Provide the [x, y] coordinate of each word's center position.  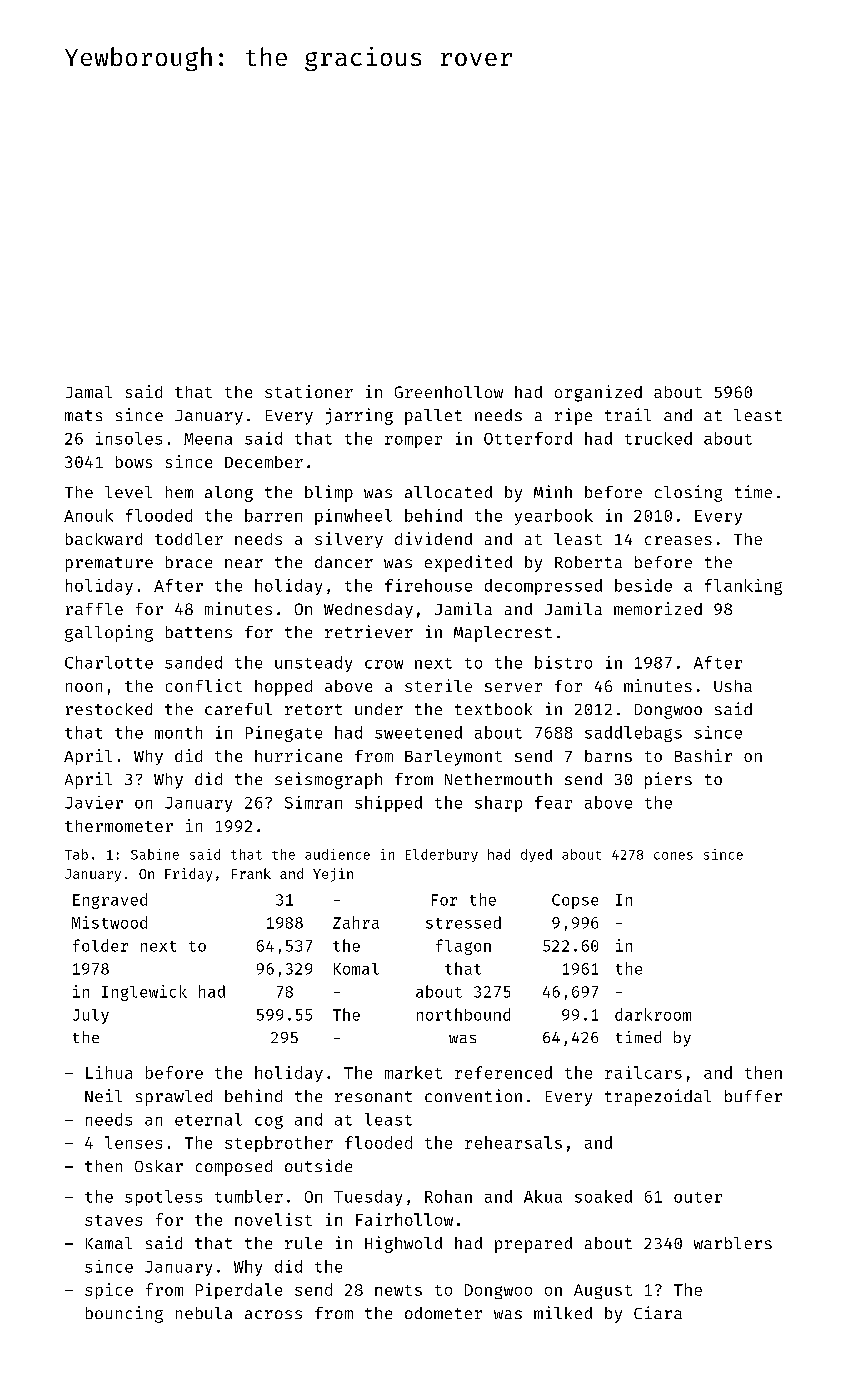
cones [673, 856]
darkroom [653, 1014]
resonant [373, 1096]
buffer [753, 1096]
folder [100, 945]
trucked [658, 438]
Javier [94, 802]
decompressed [543, 587]
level [128, 492]
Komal [356, 969]
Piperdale [239, 1291]
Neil [103, 1095]
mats [83, 415]
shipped [388, 804]
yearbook [554, 517]
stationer [309, 391]
